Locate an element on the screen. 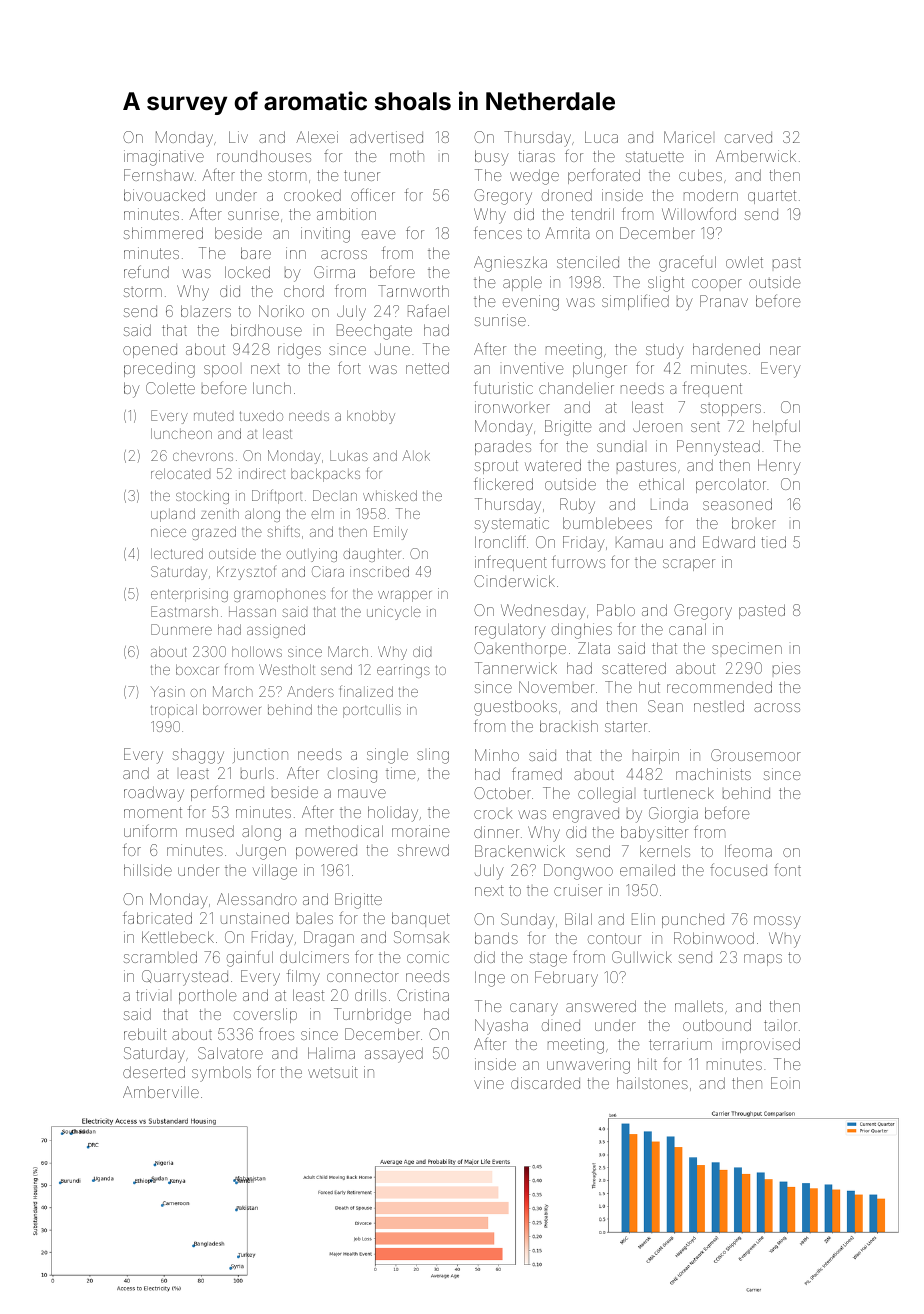  Alexei is located at coordinates (317, 137).
